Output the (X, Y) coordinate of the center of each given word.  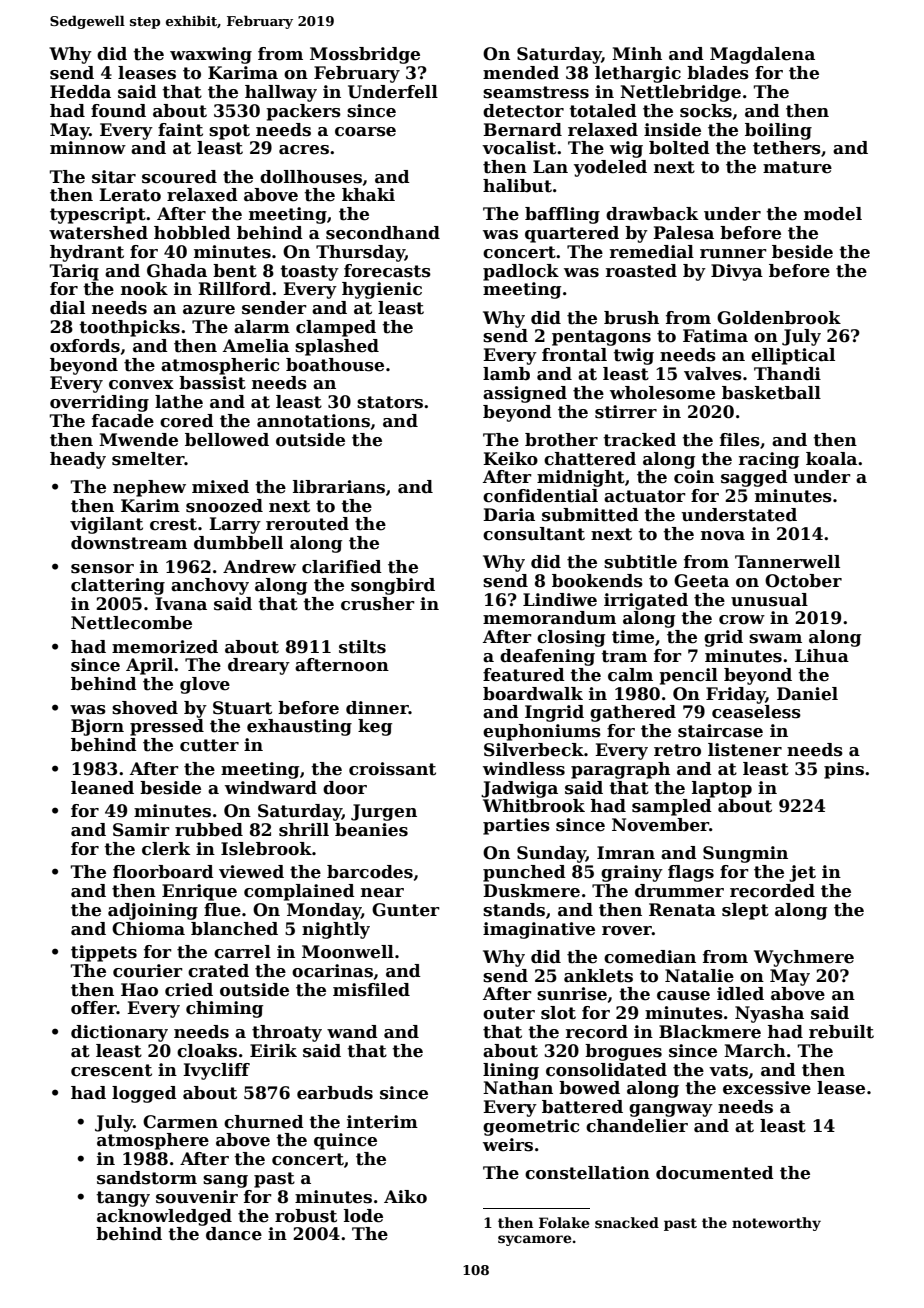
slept (745, 911)
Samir (141, 830)
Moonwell (348, 952)
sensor (102, 569)
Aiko (405, 1197)
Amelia (256, 346)
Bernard (522, 130)
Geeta (701, 581)
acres (304, 150)
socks (706, 111)
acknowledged (164, 1217)
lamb (506, 374)
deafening (547, 657)
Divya (737, 272)
